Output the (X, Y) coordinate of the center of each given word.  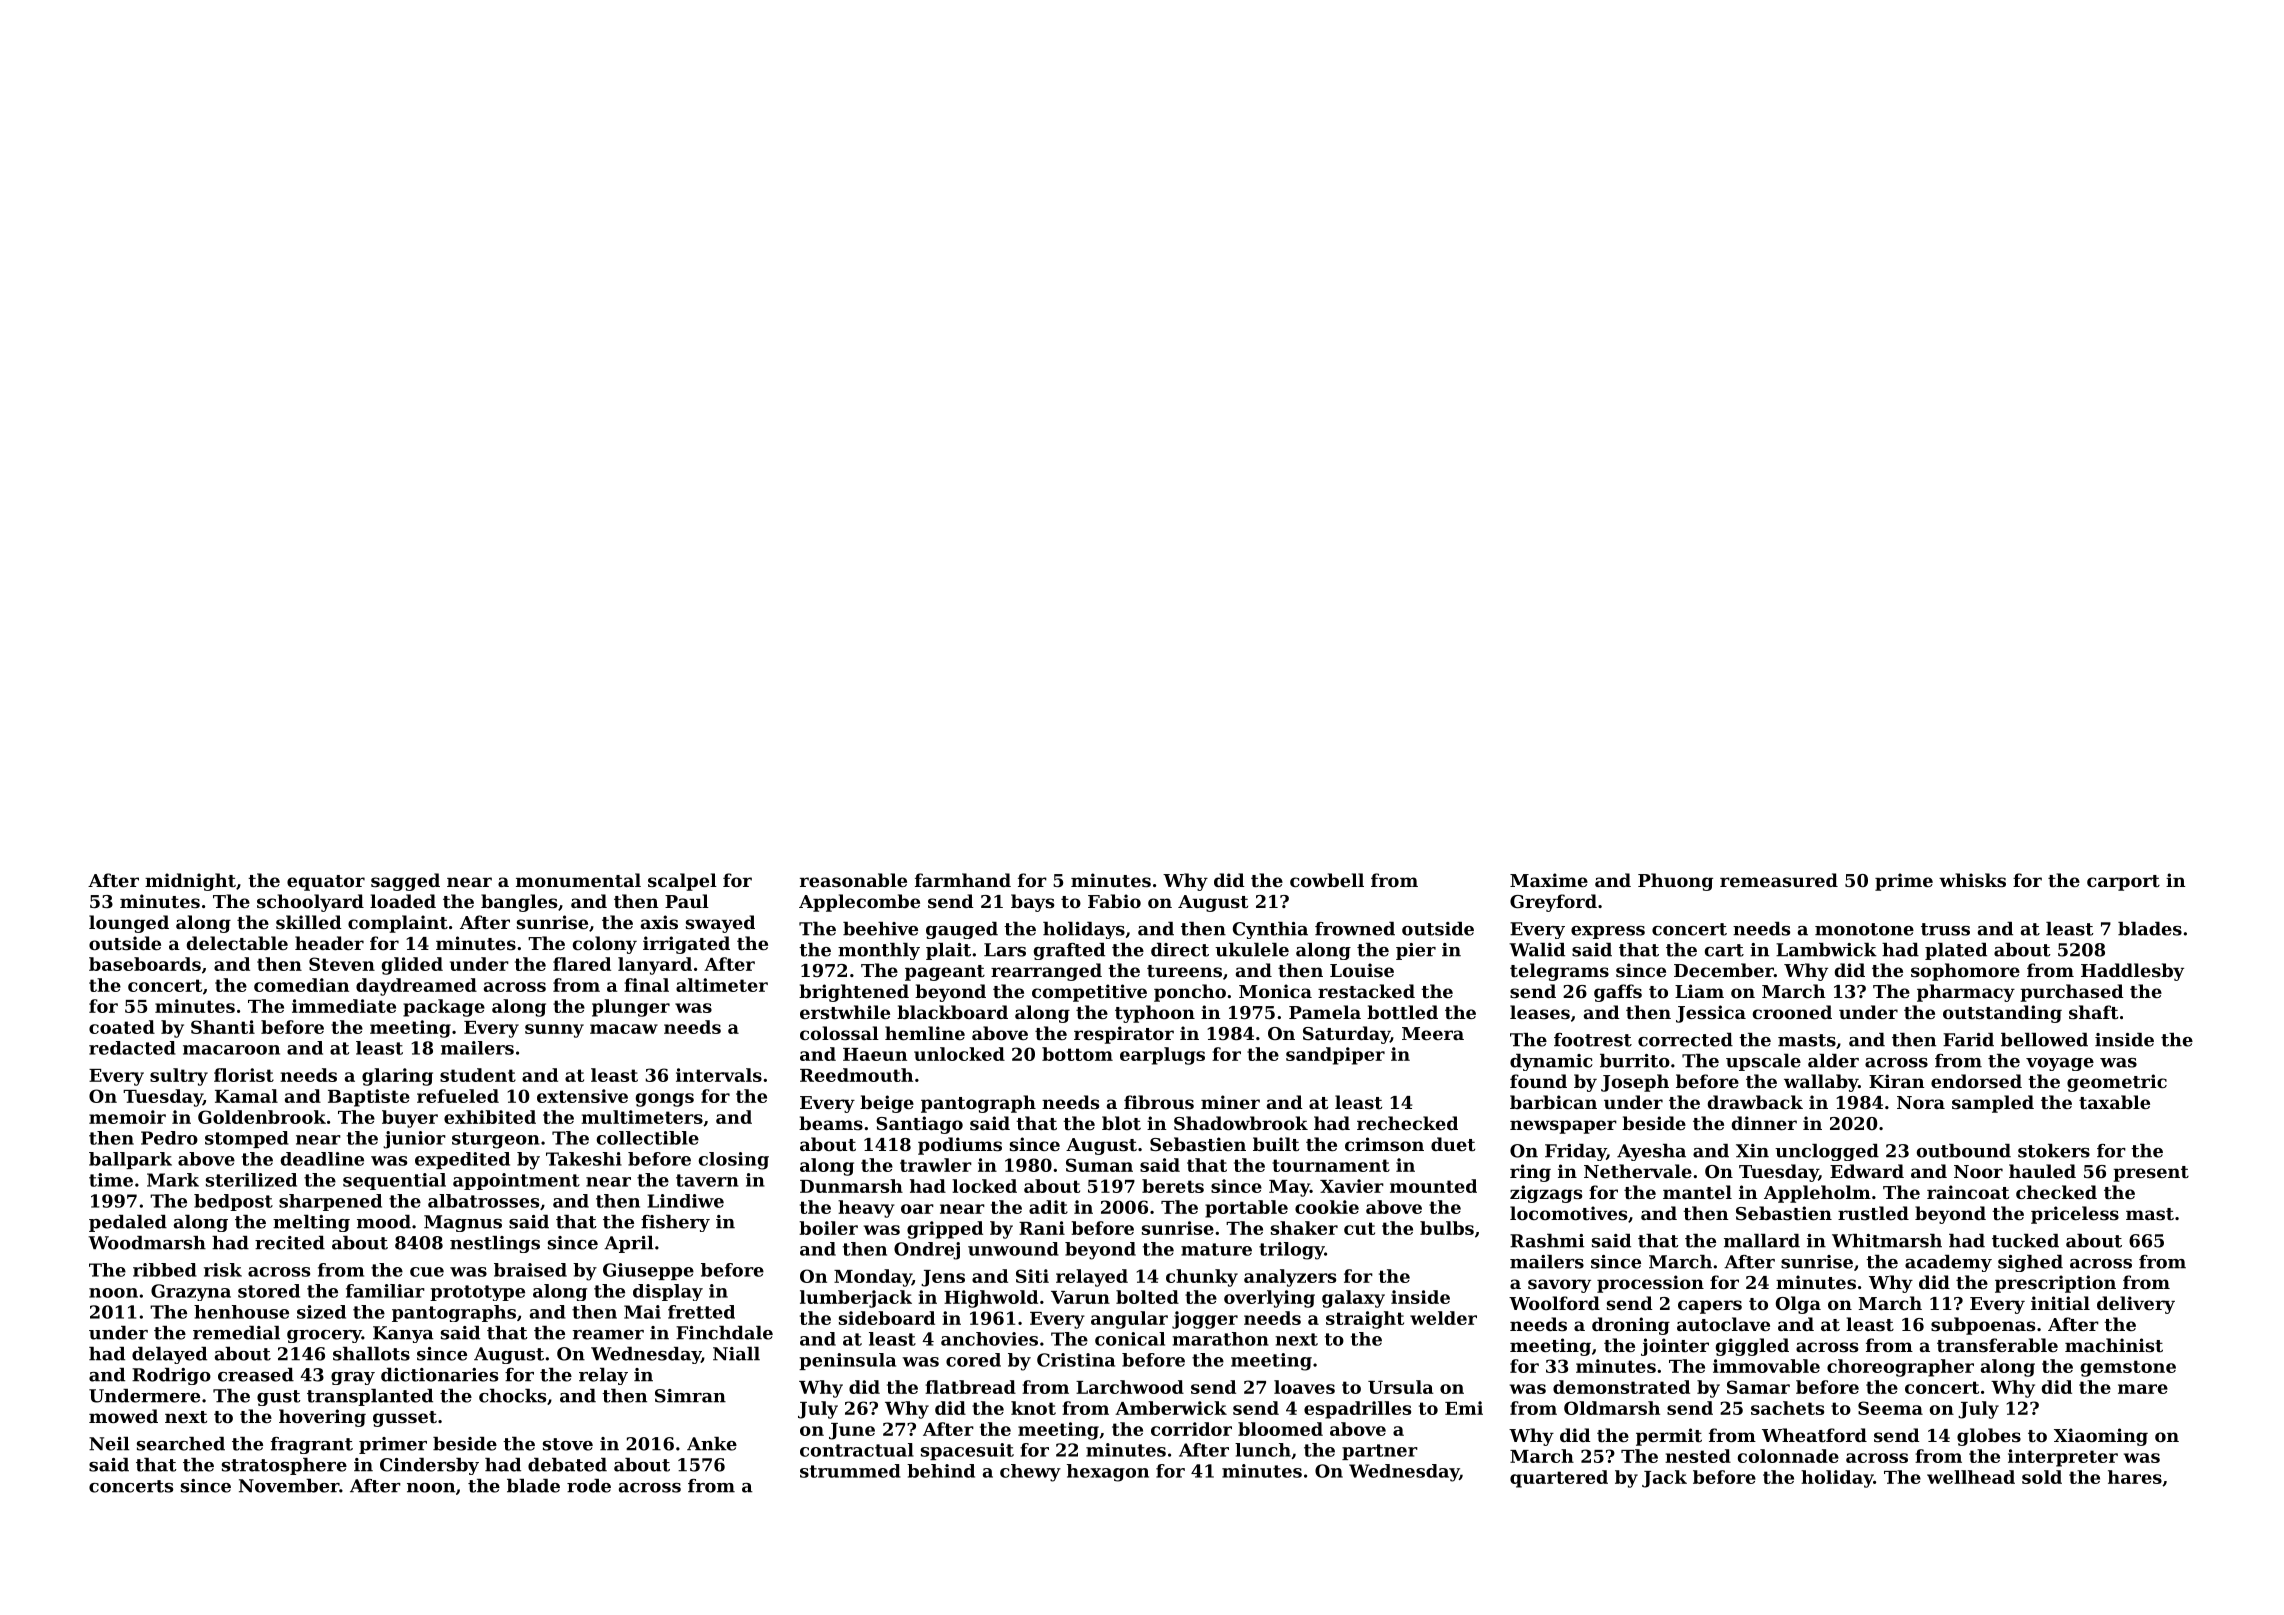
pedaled (128, 1223)
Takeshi (584, 1159)
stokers (2054, 1151)
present (2151, 1174)
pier (1416, 951)
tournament (1331, 1165)
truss (1945, 929)
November (289, 1486)
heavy (866, 1209)
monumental (578, 880)
